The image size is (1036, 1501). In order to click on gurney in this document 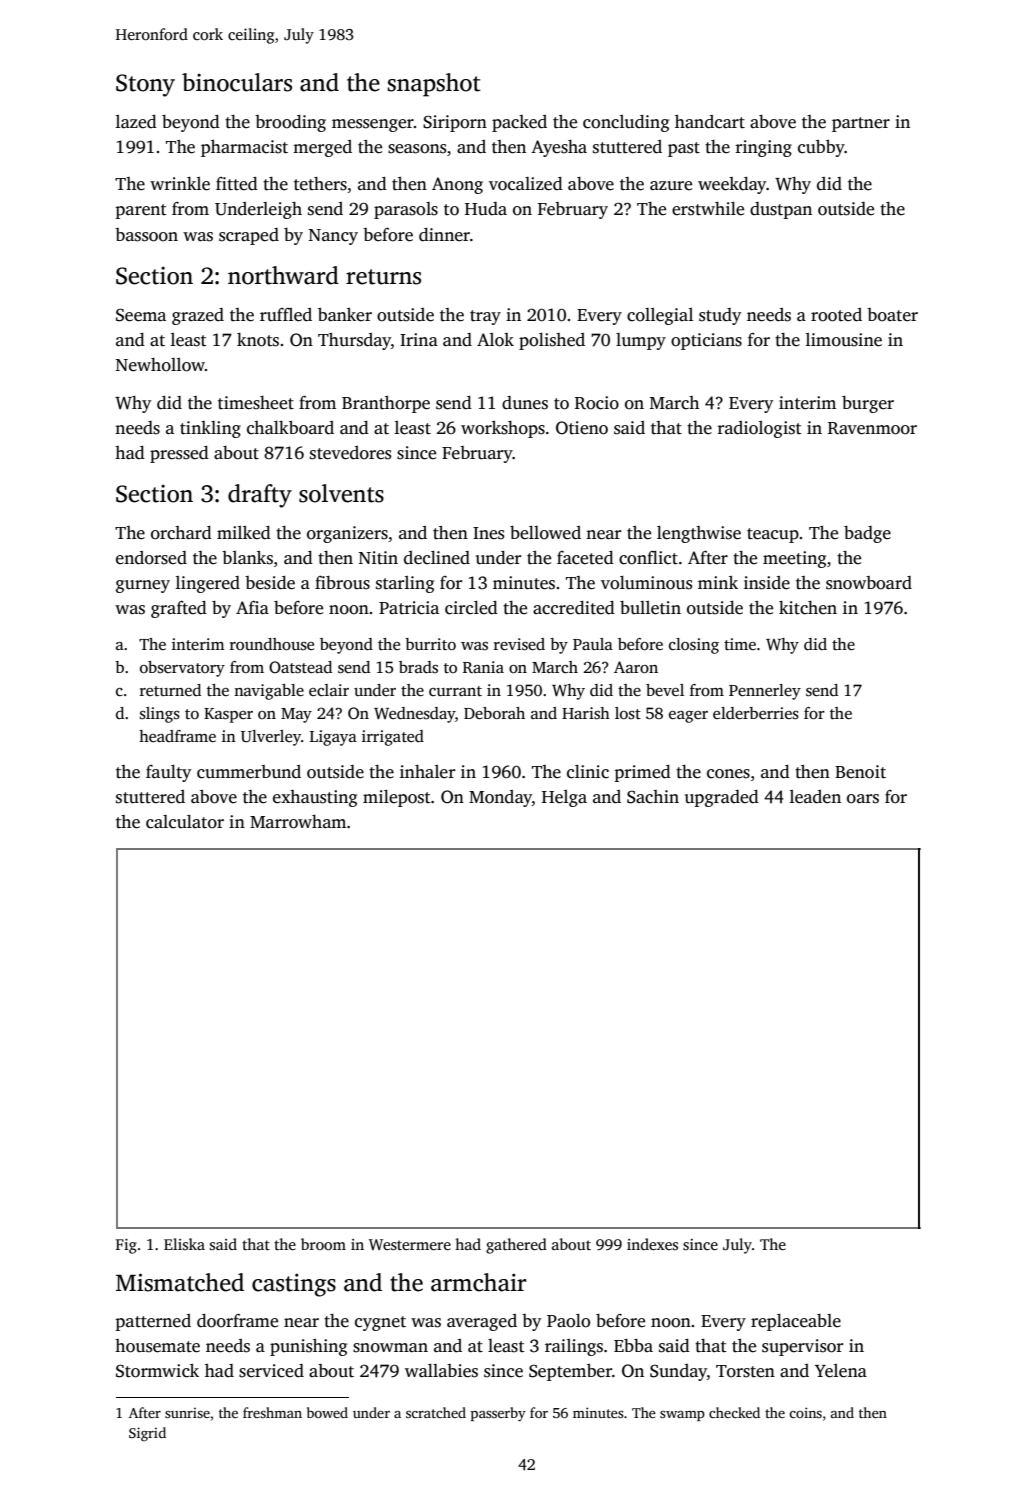, I will do `click(143, 586)`.
